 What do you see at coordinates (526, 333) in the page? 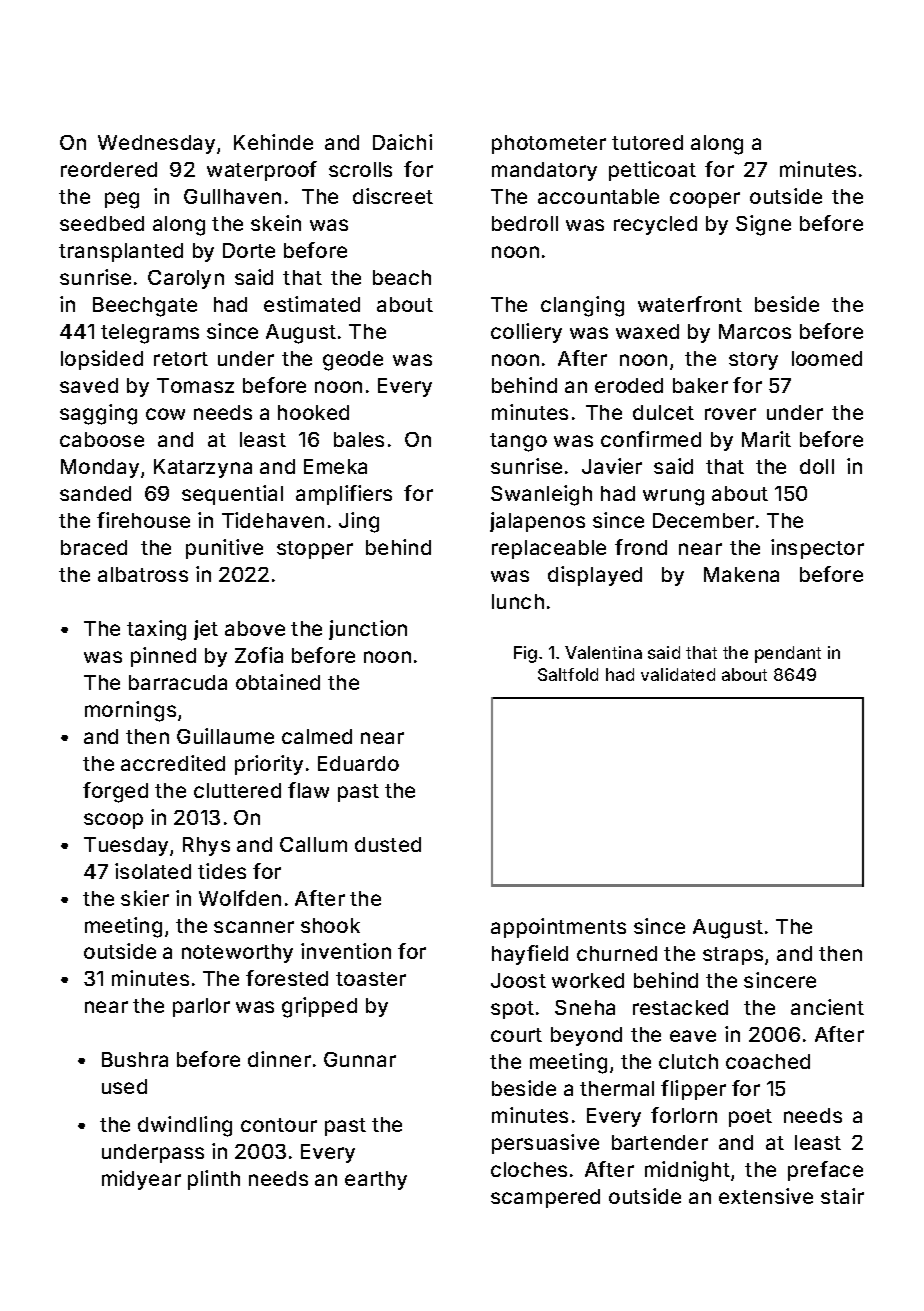
I see `colliery` at bounding box center [526, 333].
